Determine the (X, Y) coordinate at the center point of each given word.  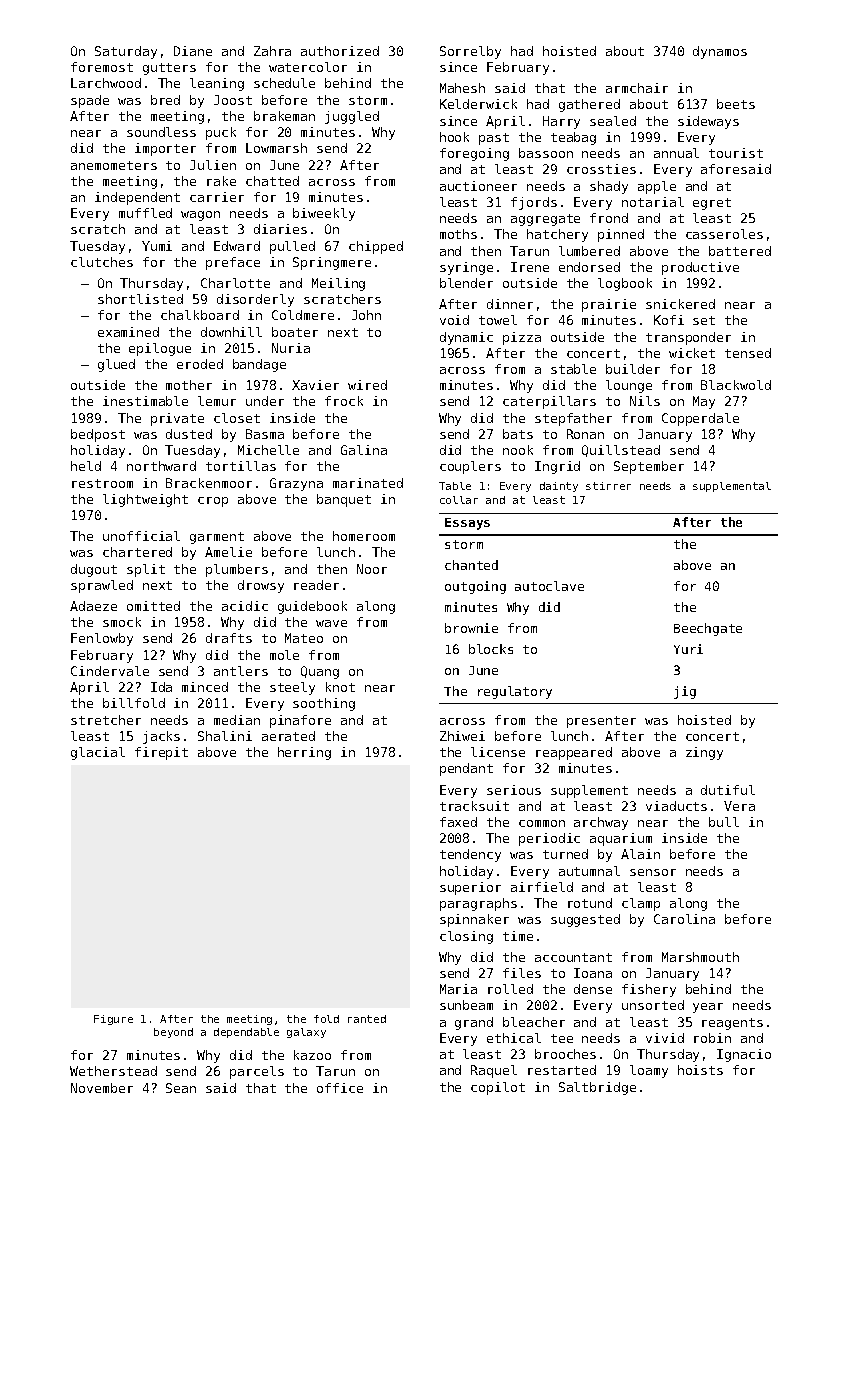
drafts (229, 638)
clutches (102, 262)
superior (470, 888)
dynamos (720, 52)
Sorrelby (470, 52)
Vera (739, 806)
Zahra (272, 51)
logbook (625, 284)
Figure (113, 1020)
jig (685, 692)
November (102, 1088)
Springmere (332, 263)
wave (331, 623)
